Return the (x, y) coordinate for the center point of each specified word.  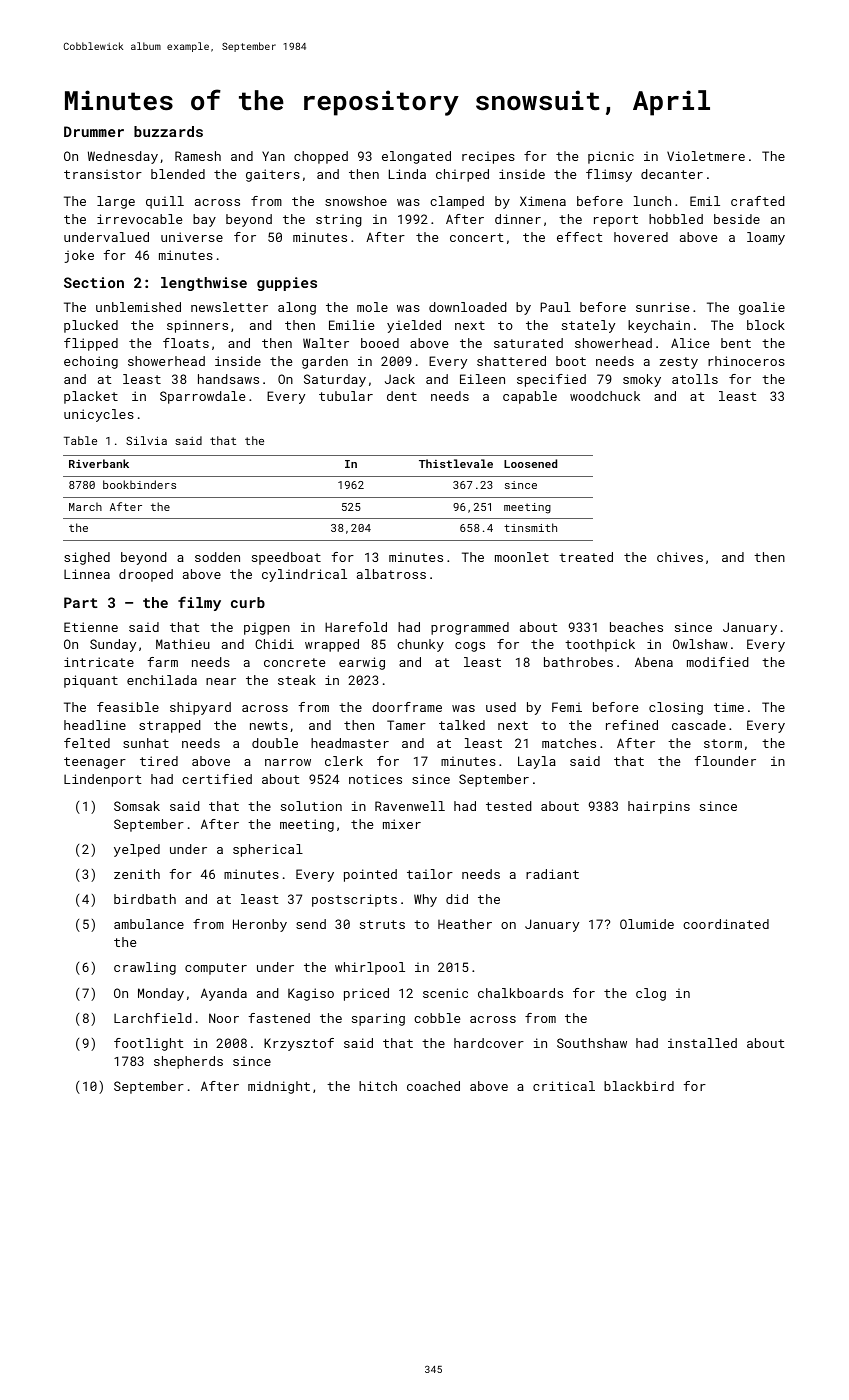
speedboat (286, 558)
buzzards (168, 131)
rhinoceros (746, 361)
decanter (672, 174)
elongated (416, 157)
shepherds (188, 1062)
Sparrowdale (202, 397)
